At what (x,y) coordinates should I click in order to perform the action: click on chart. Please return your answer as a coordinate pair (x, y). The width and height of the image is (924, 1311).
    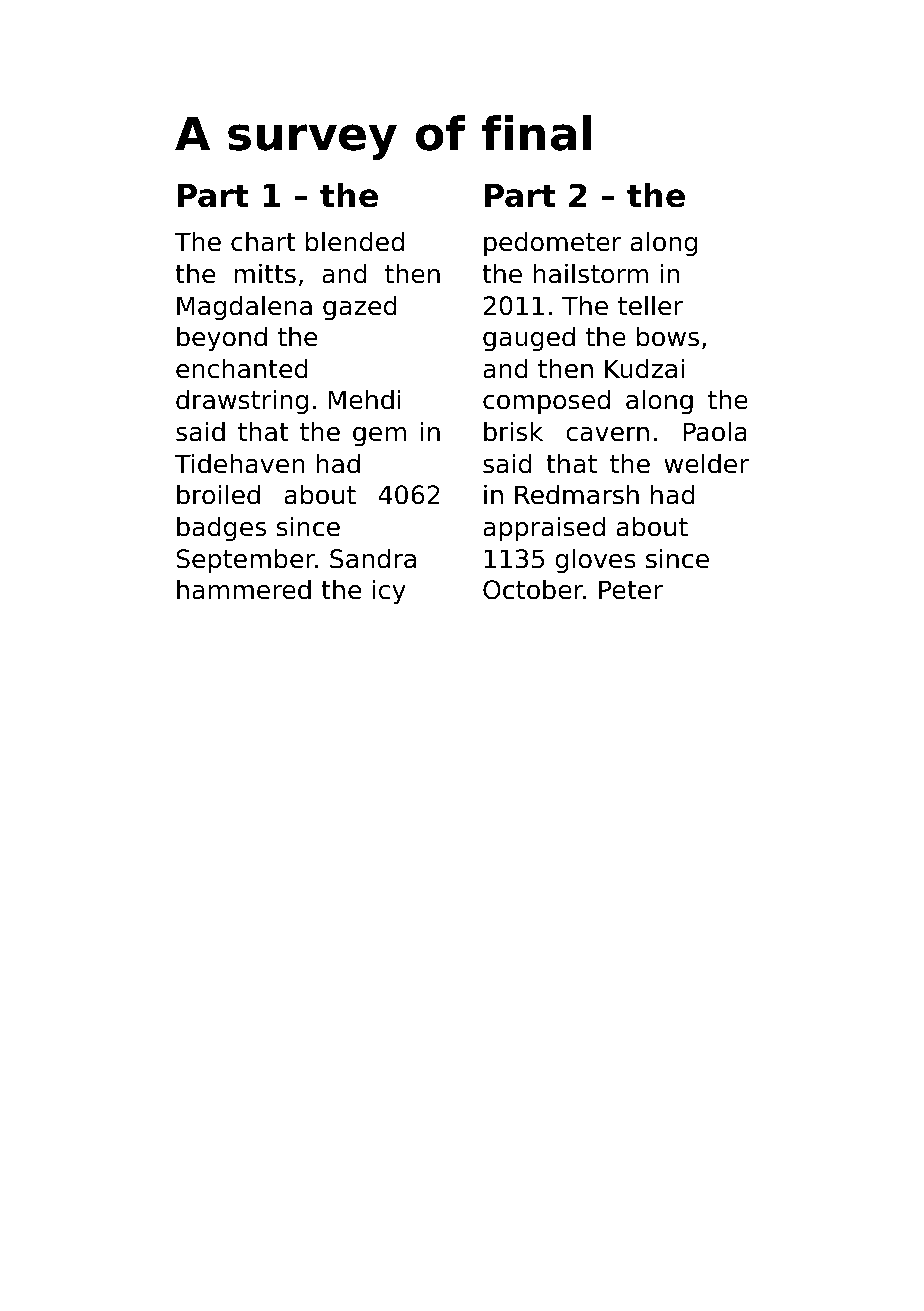
    Looking at the image, I should click on (263, 241).
